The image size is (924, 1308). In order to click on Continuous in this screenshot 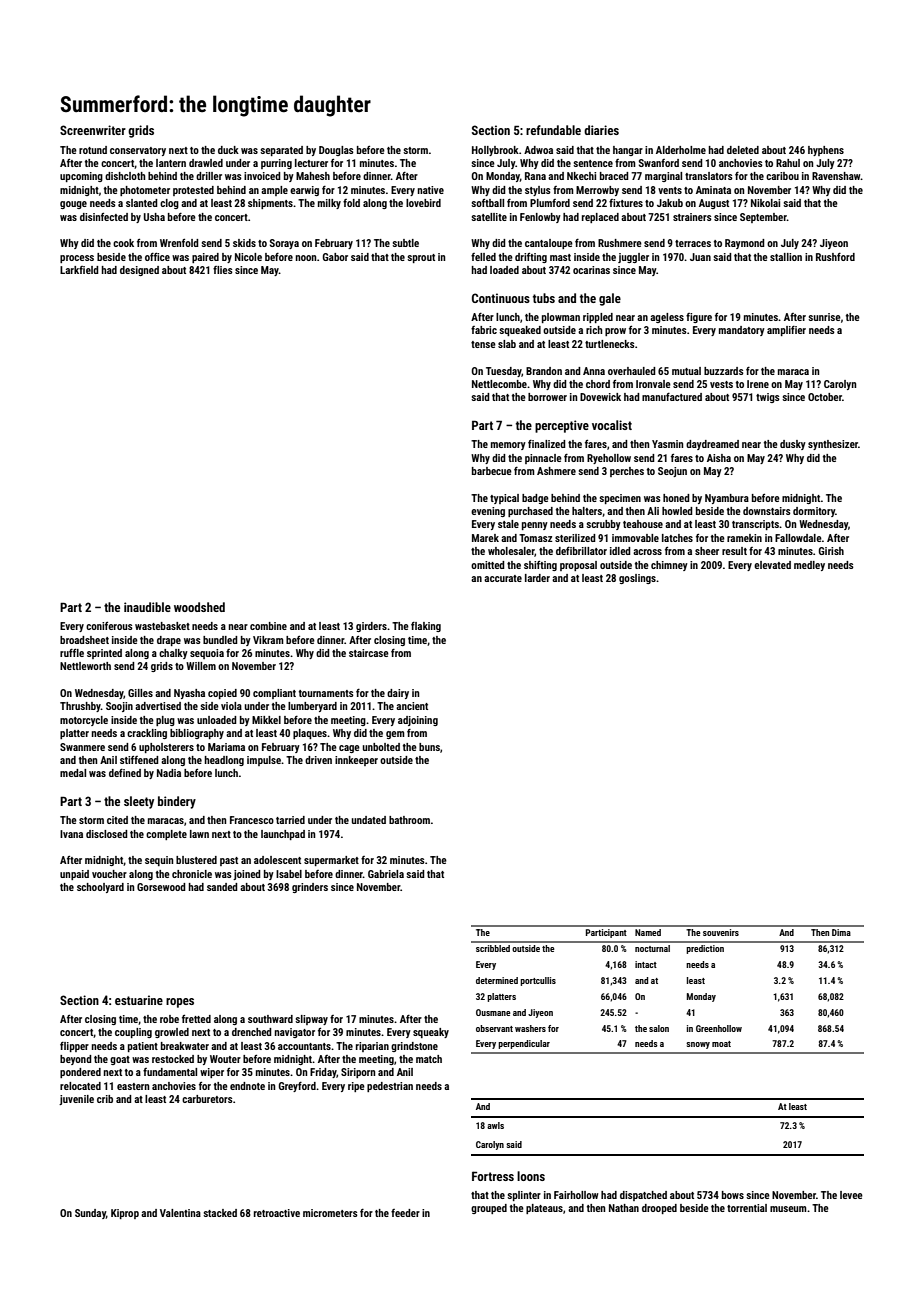, I will do `click(501, 298)`.
